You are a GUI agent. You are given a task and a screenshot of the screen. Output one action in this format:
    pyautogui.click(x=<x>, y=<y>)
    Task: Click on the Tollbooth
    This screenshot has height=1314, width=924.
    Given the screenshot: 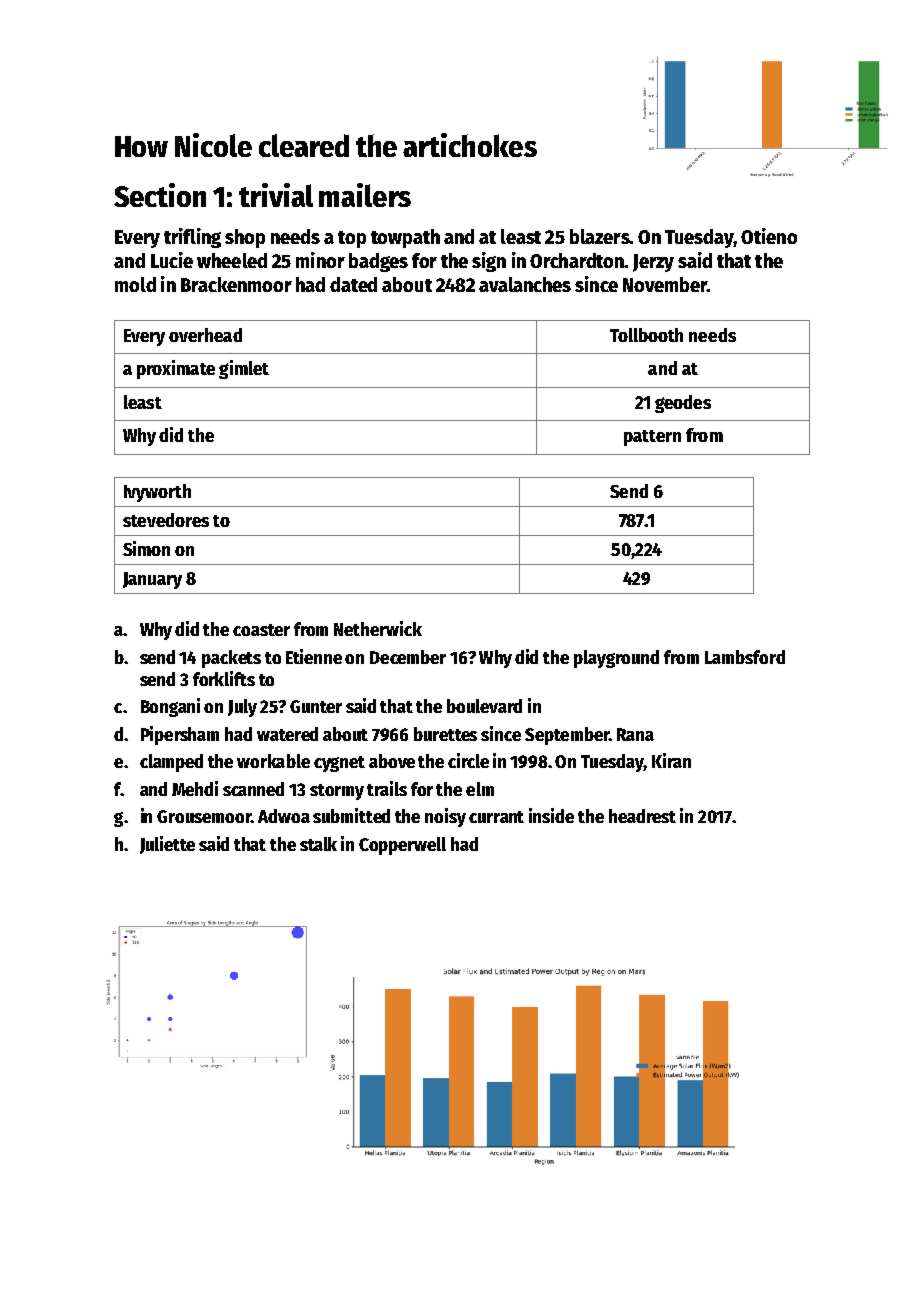 What is the action you would take?
    pyautogui.click(x=646, y=335)
